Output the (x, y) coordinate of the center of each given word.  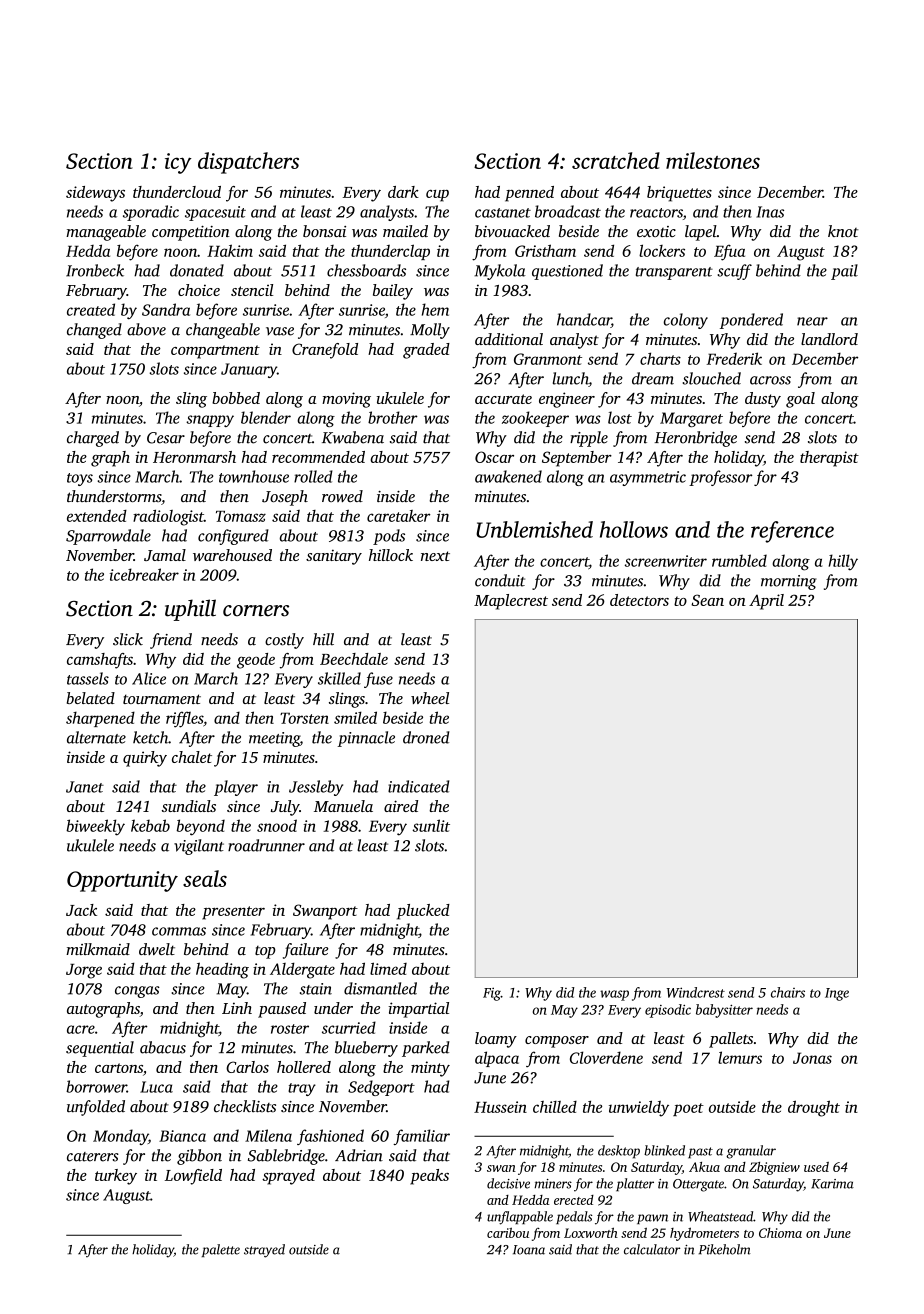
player (236, 788)
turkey (116, 1177)
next (435, 556)
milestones (713, 160)
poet (688, 1109)
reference (792, 532)
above (146, 329)
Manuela (343, 806)
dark (403, 192)
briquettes (679, 194)
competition (191, 233)
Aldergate (302, 971)
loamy (496, 1040)
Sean (707, 600)
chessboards (366, 270)
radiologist (168, 518)
